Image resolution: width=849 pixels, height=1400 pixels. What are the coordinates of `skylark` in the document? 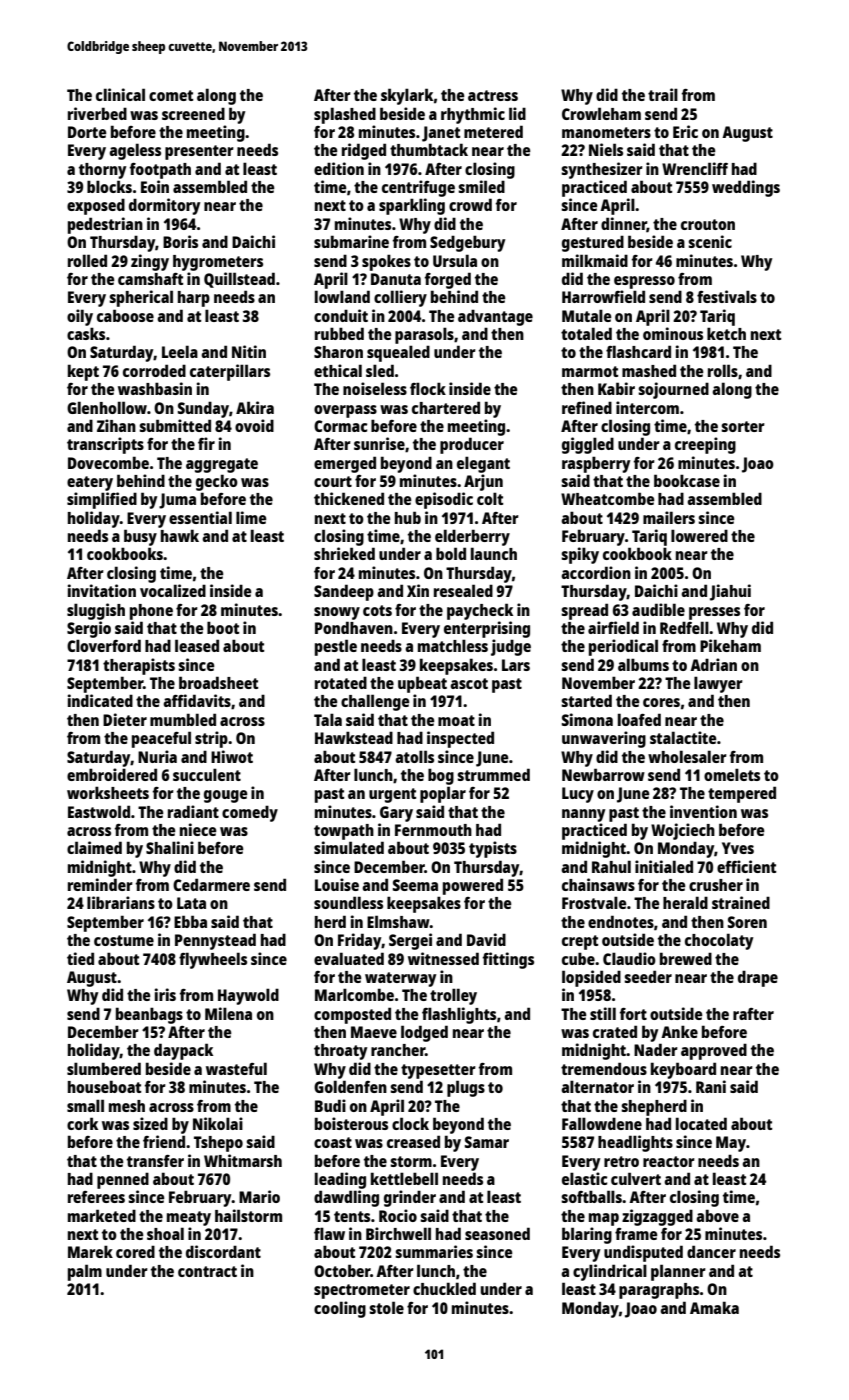 It's located at (407, 96).
